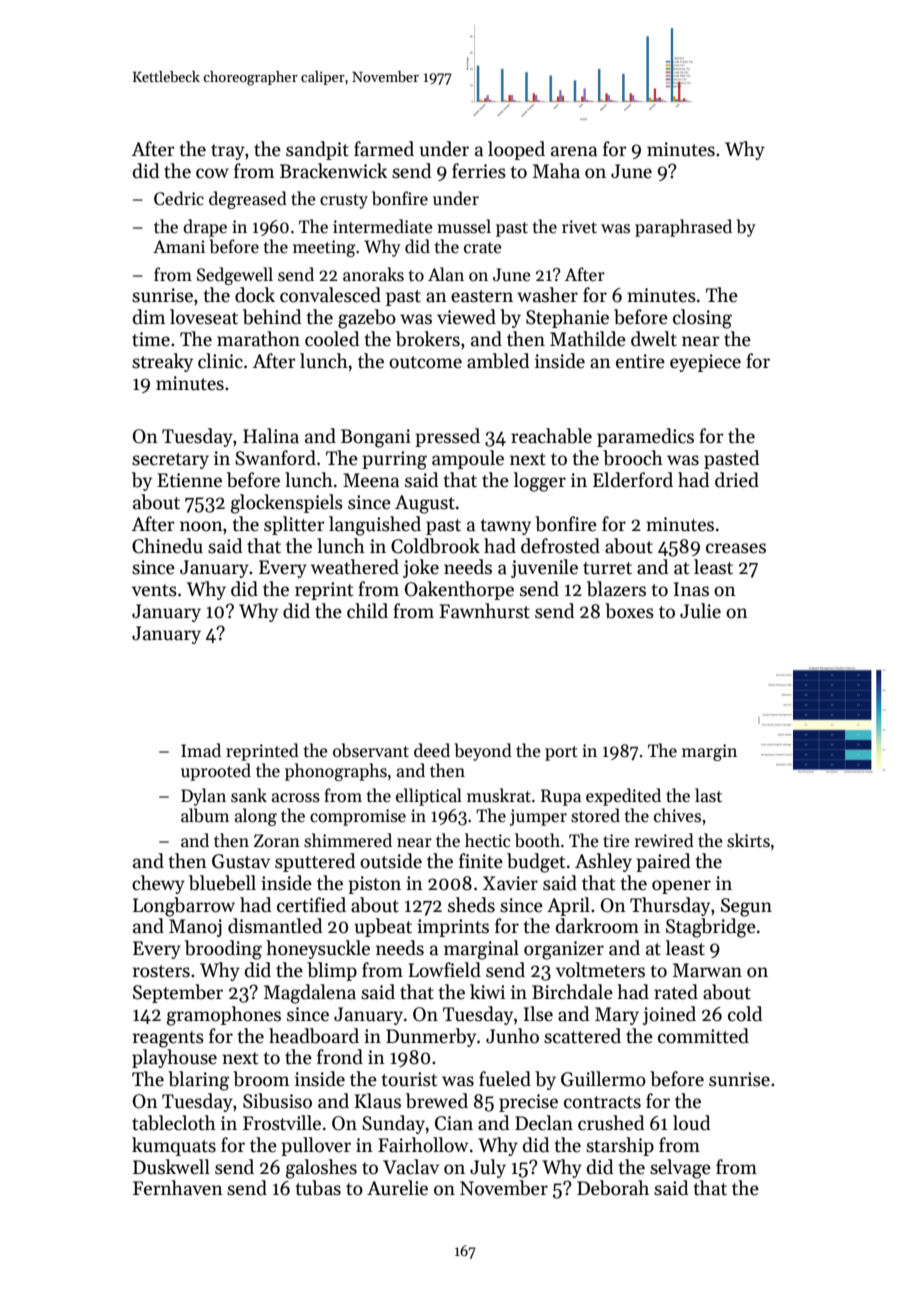 The width and height of the screenshot is (908, 1316). Describe the element at coordinates (737, 480) in the screenshot. I see `dried` at that location.
